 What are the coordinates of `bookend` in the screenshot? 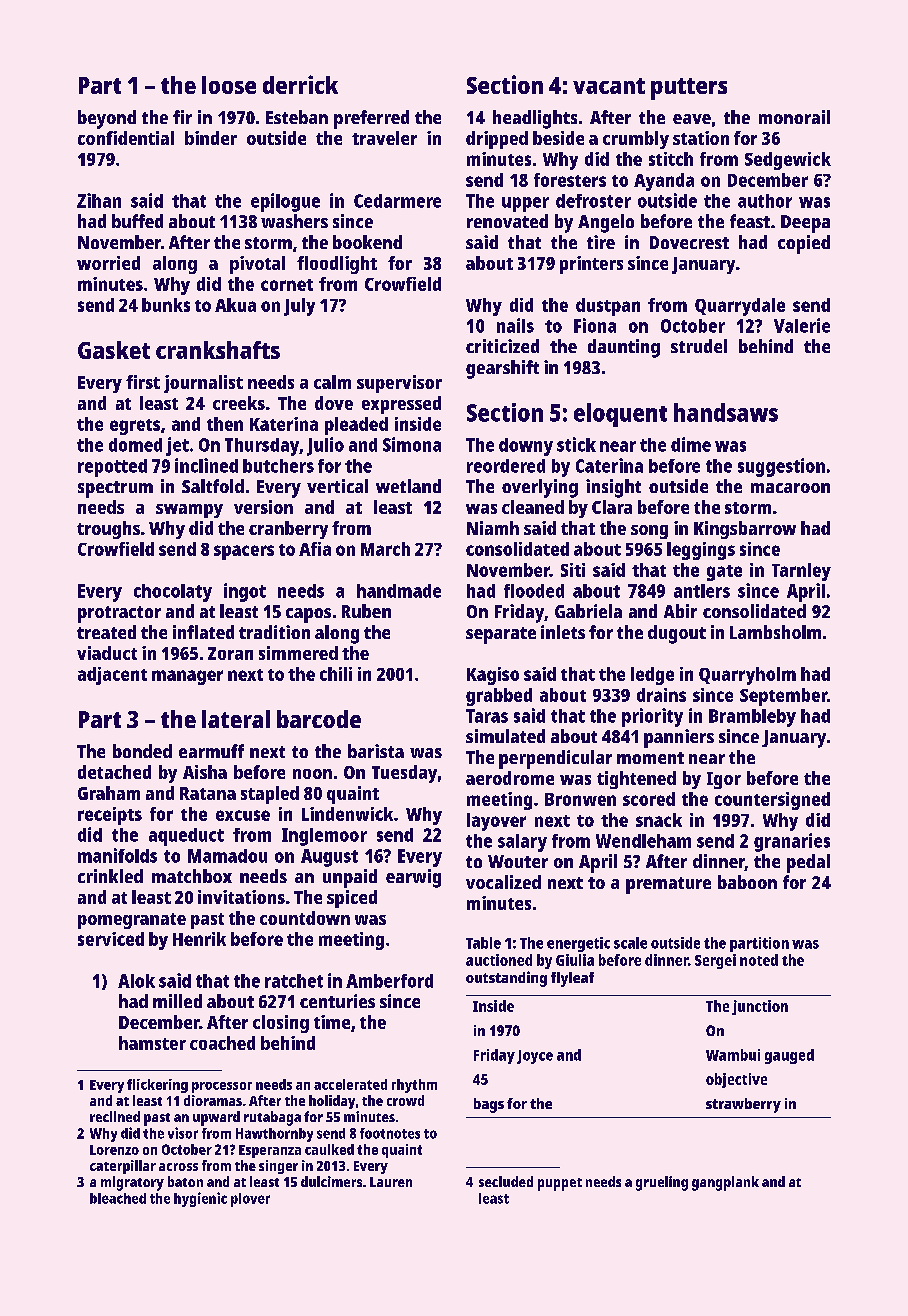 It's located at (367, 242).
